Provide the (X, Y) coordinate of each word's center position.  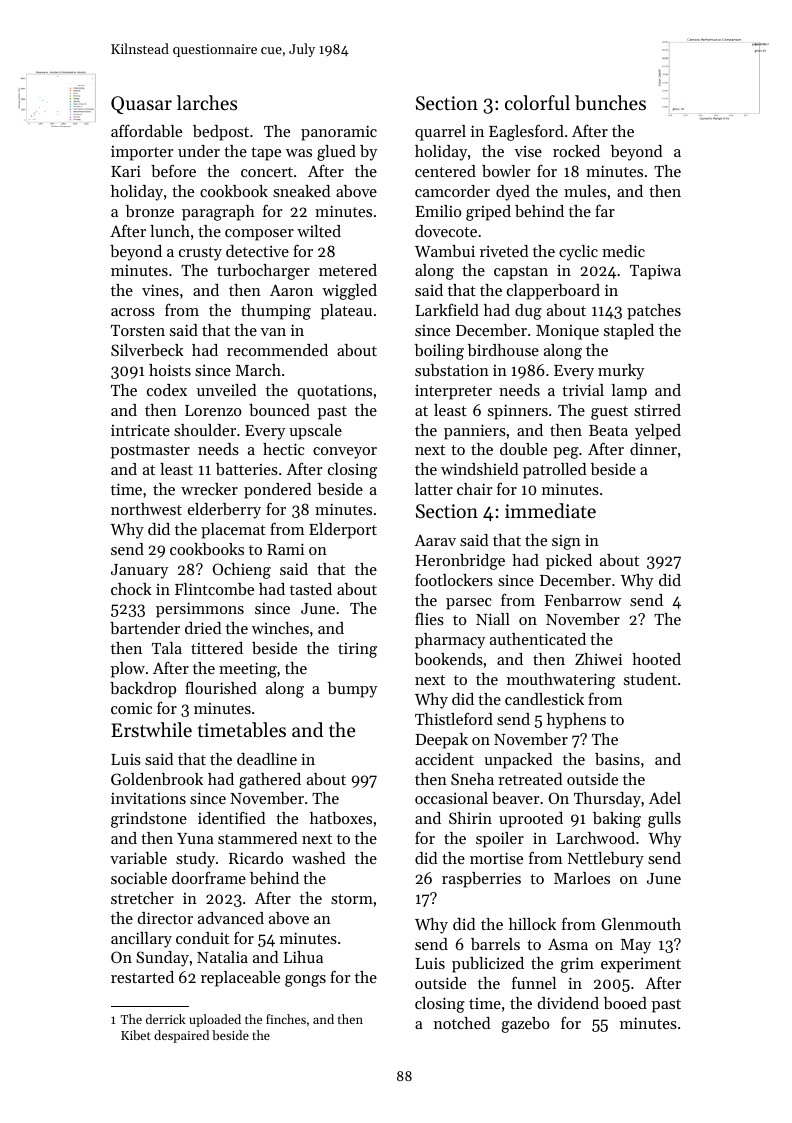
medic (623, 251)
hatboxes (341, 818)
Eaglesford (526, 132)
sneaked (301, 191)
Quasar (141, 105)
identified (231, 817)
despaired (181, 1036)
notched (462, 1023)
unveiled (226, 390)
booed (625, 1003)
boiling (439, 352)
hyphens (576, 721)
